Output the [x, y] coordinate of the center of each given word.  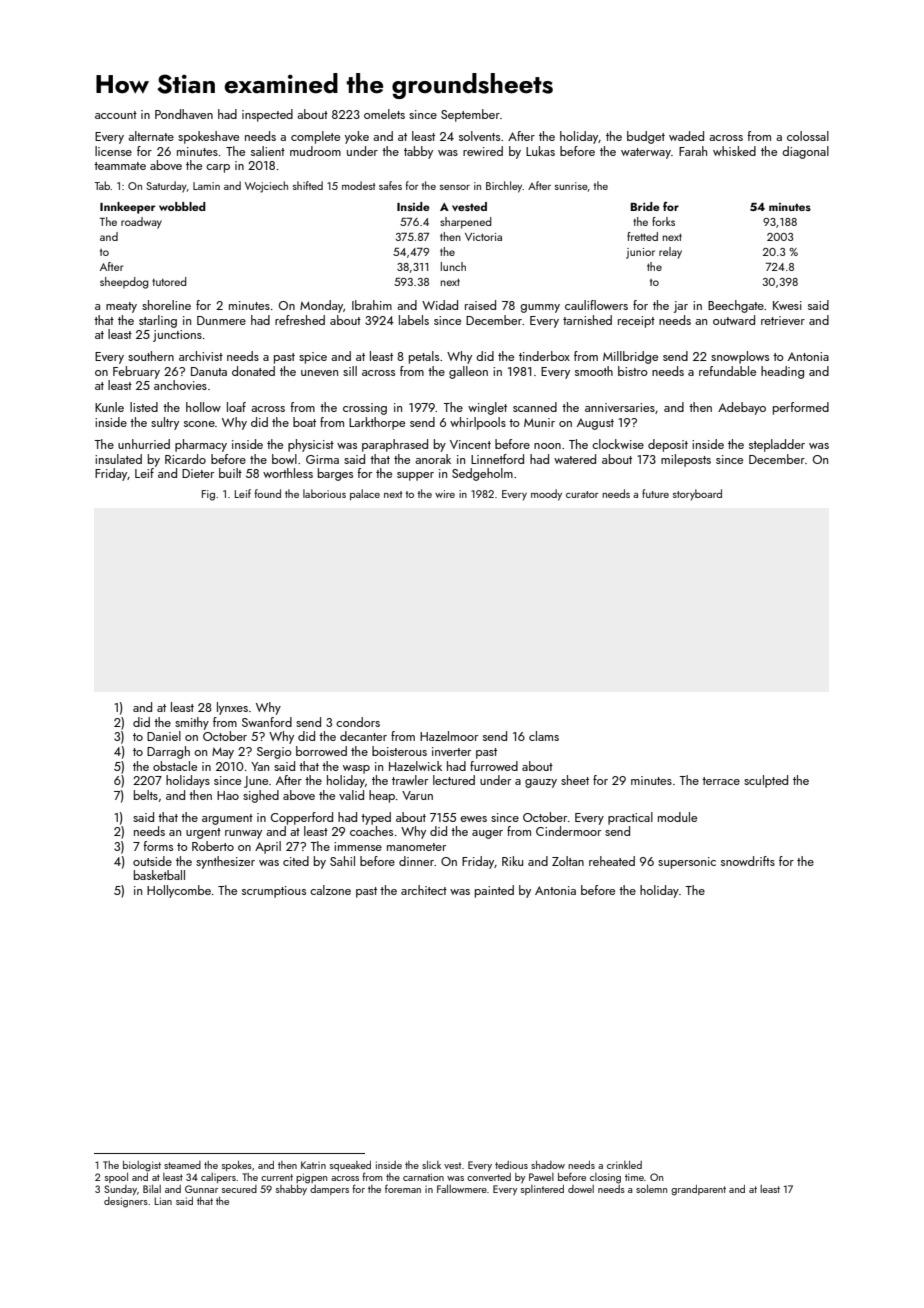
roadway [141, 223]
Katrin [313, 1165]
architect [424, 890]
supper [415, 476]
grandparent [698, 1190]
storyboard [697, 495]
